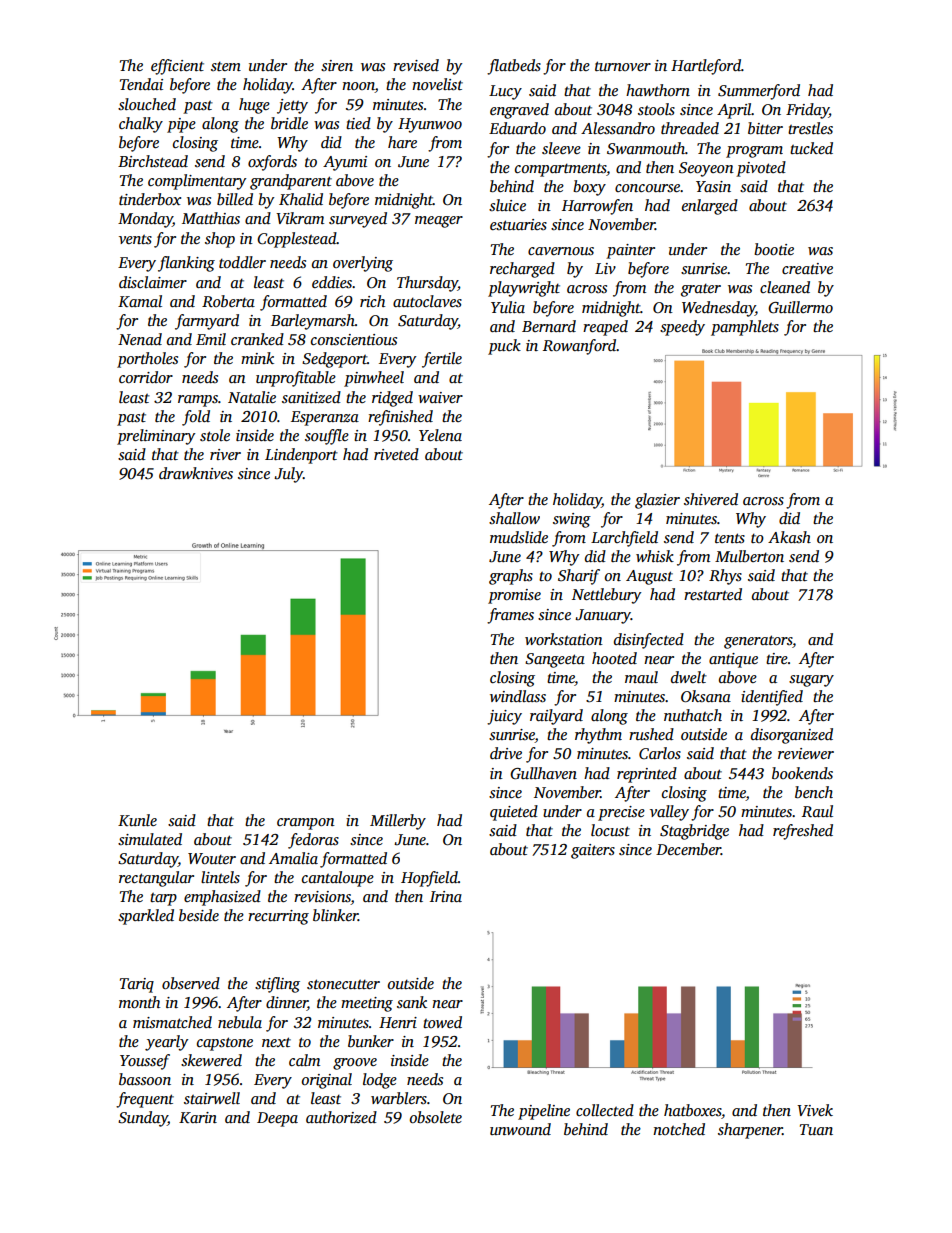 The height and width of the screenshot is (1233, 952). I want to click on Karin, so click(198, 1117).
